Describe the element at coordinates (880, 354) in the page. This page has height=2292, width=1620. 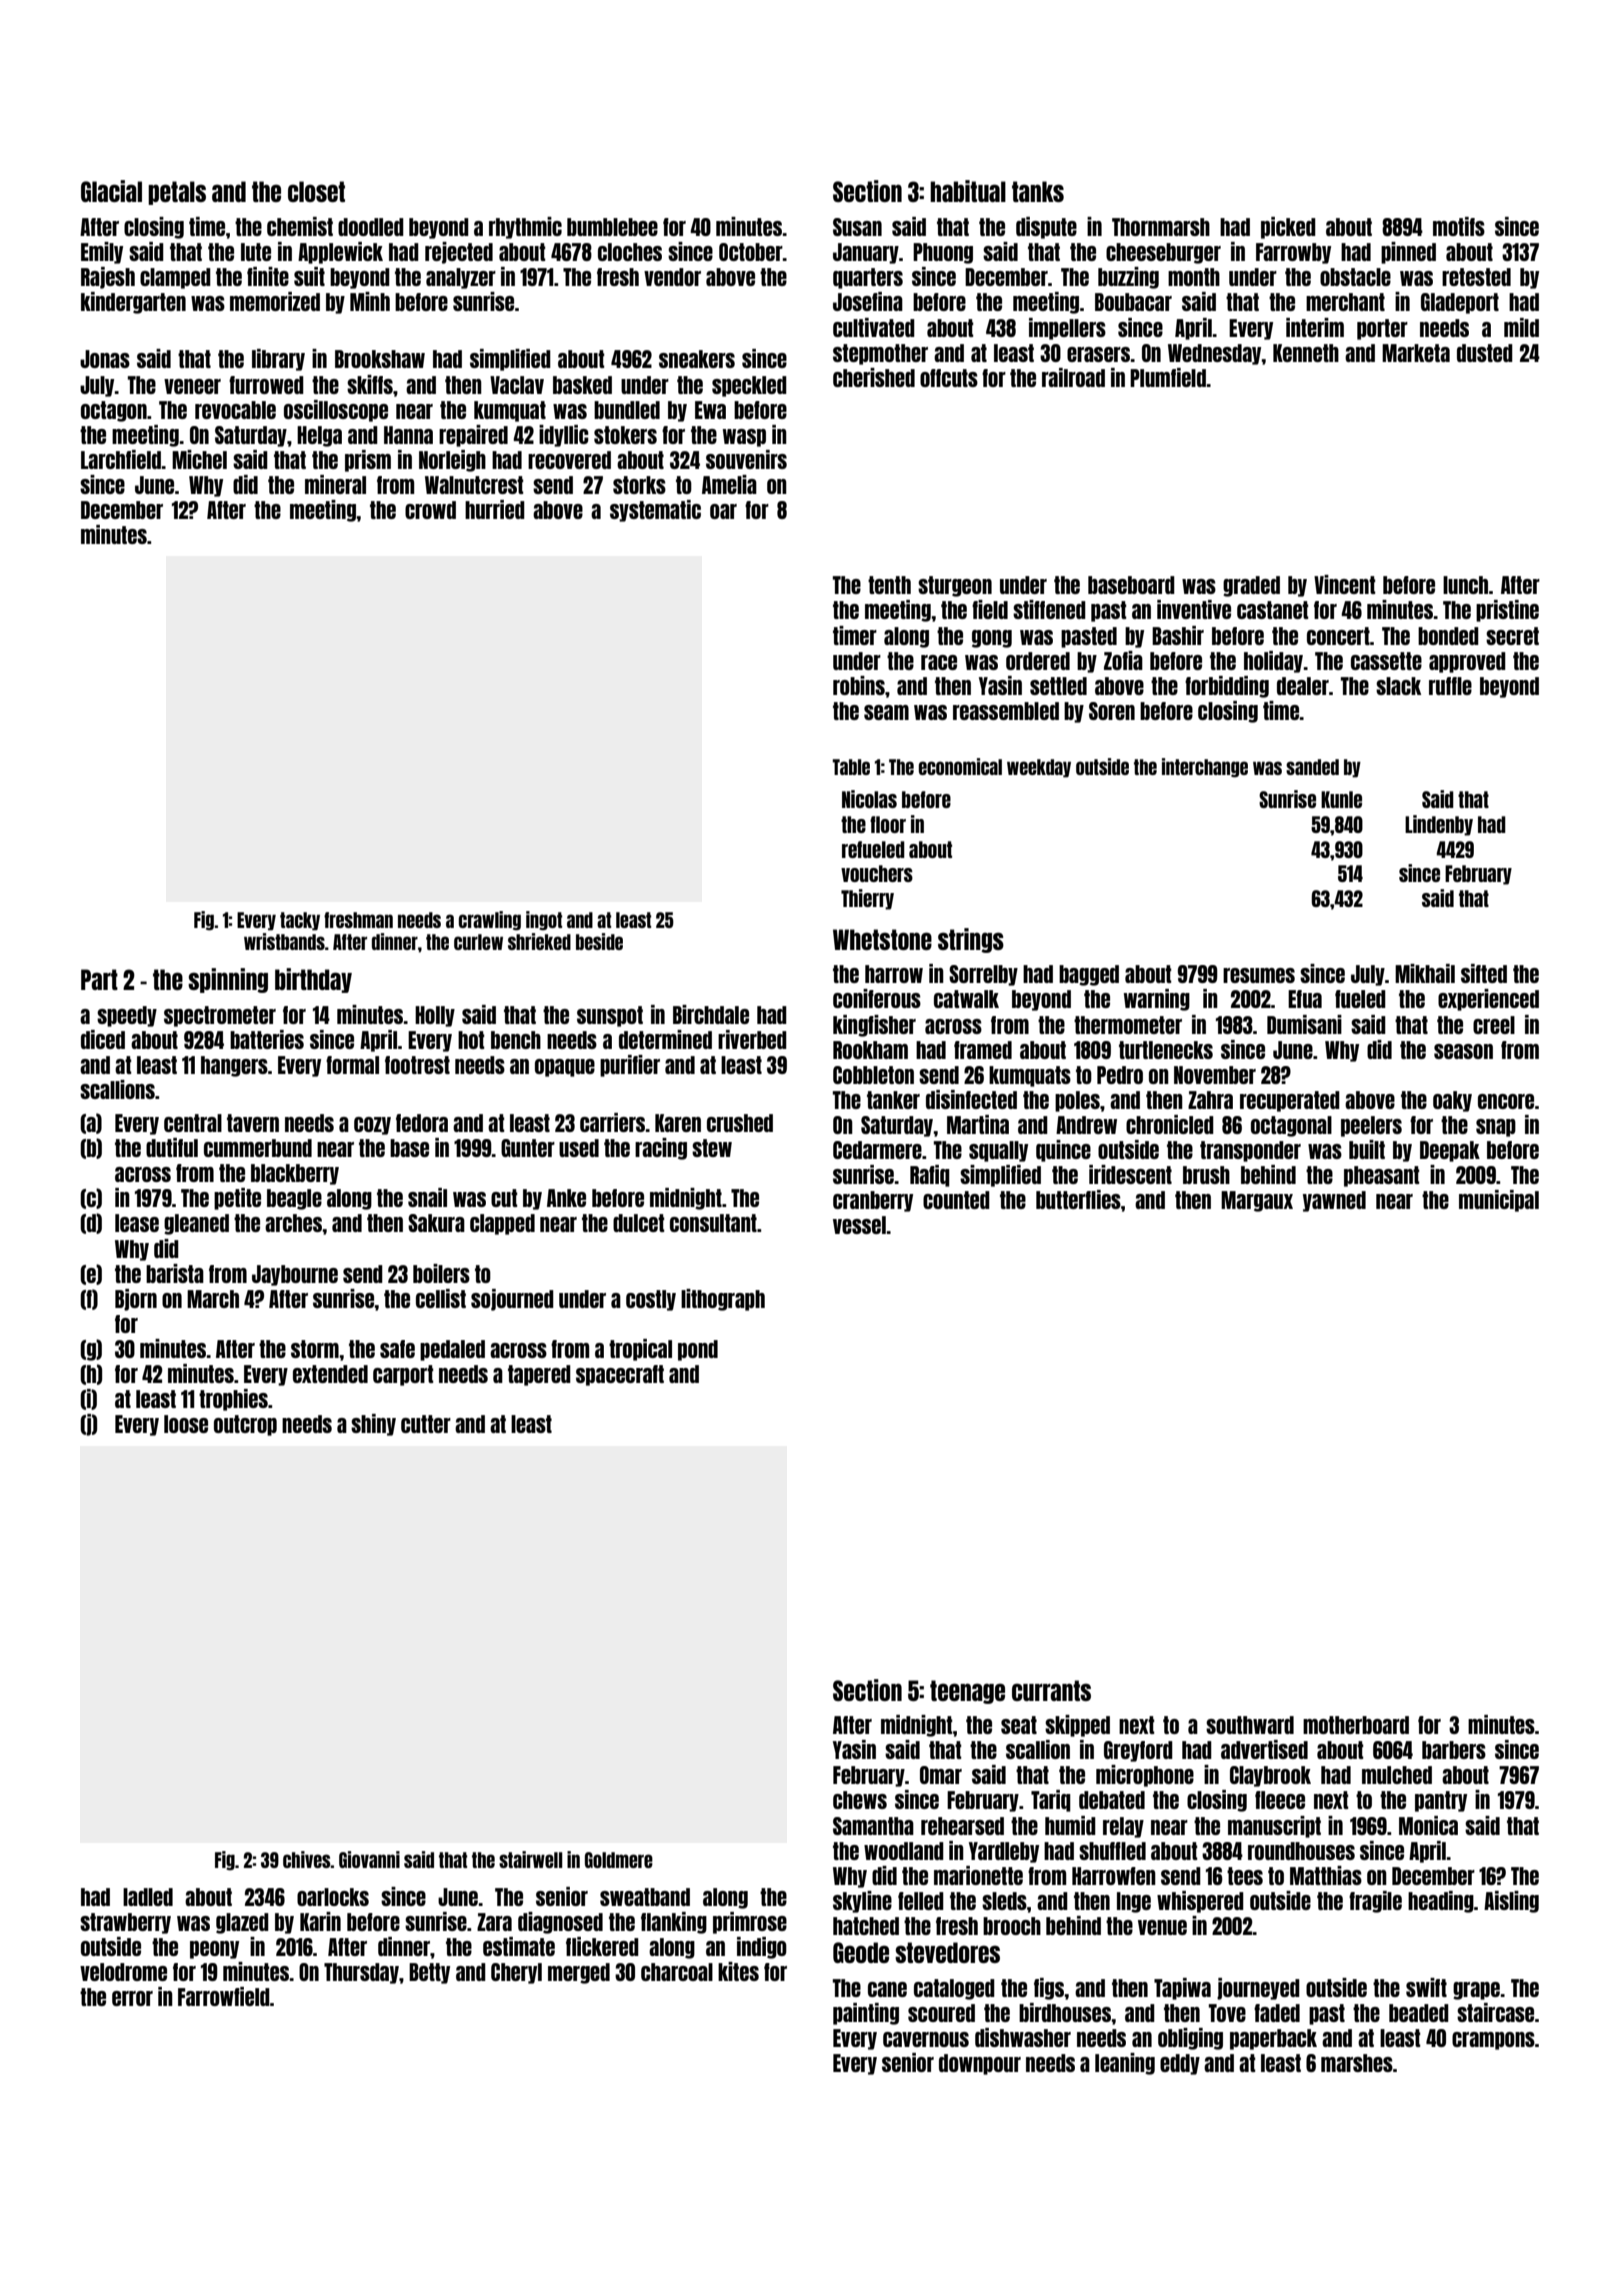
I see `stepmother` at that location.
